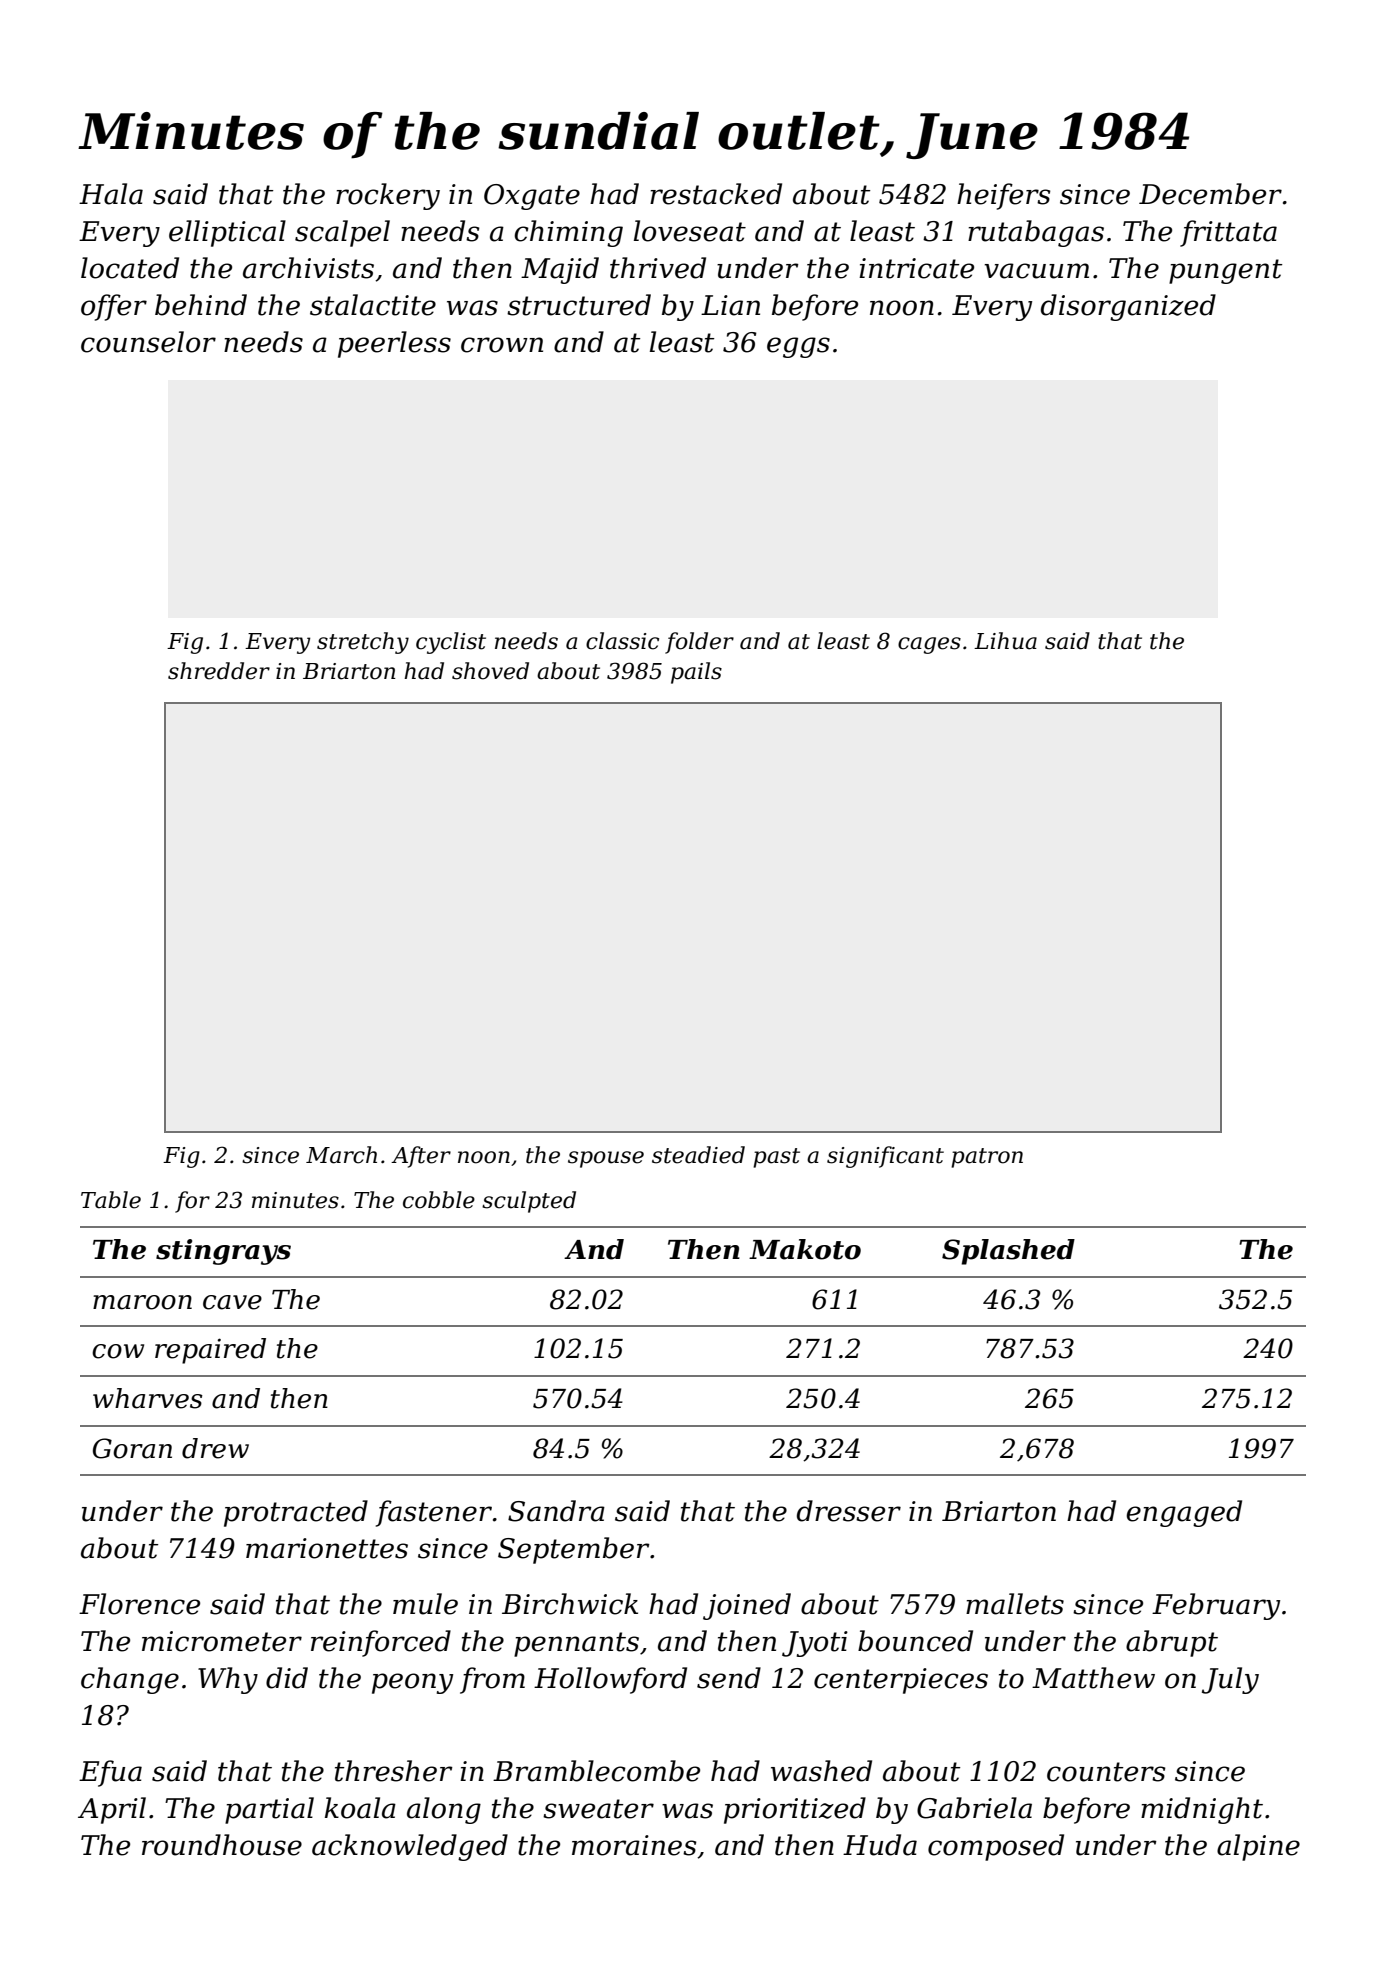  Describe the element at coordinates (215, 1448) in the document. I see `drew` at that location.
